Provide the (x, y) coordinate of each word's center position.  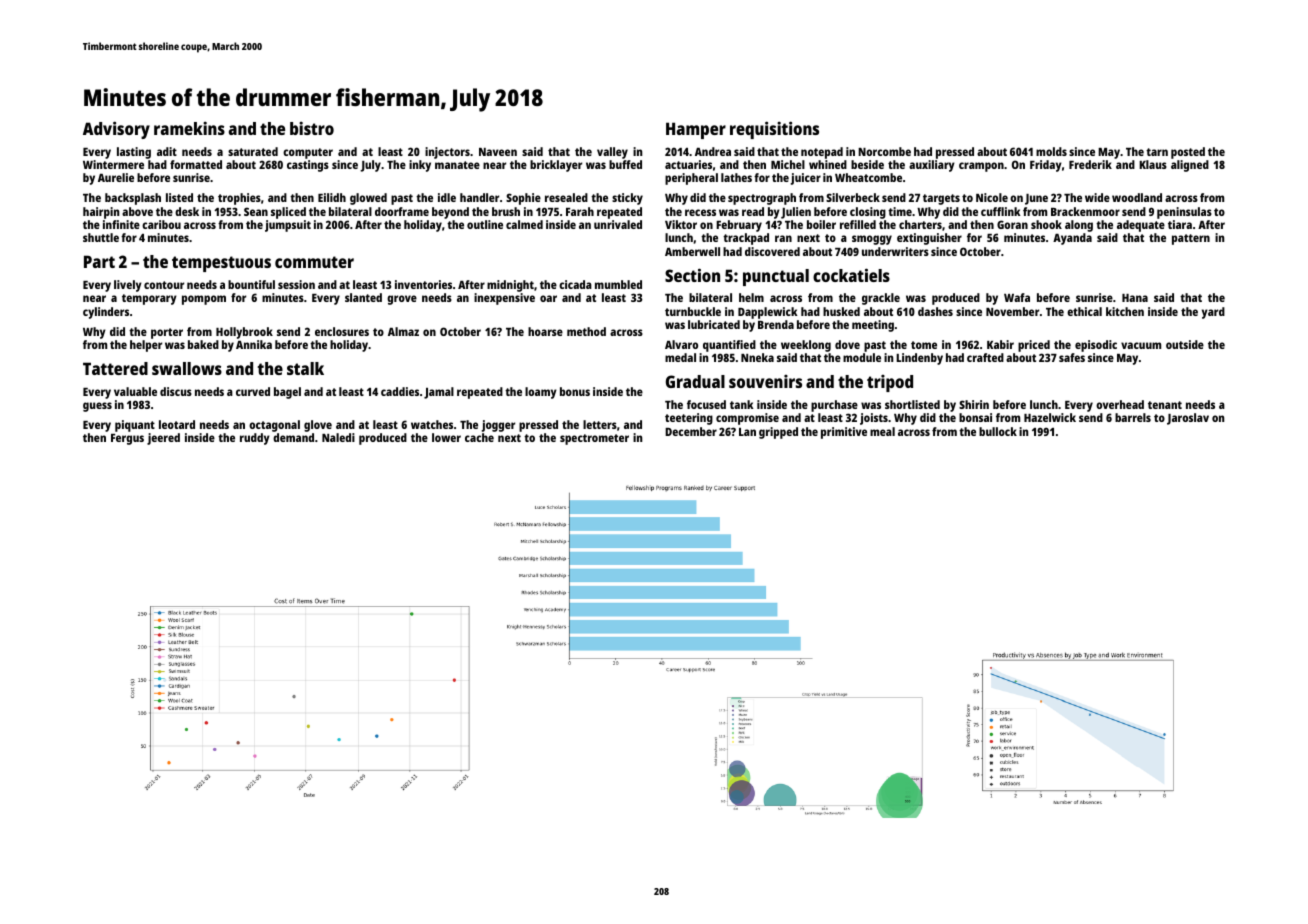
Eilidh (332, 197)
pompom (204, 300)
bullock (998, 431)
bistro (312, 128)
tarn (1157, 152)
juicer (806, 179)
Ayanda (1072, 239)
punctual (776, 277)
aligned (1190, 166)
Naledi (338, 437)
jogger (498, 426)
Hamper (696, 130)
